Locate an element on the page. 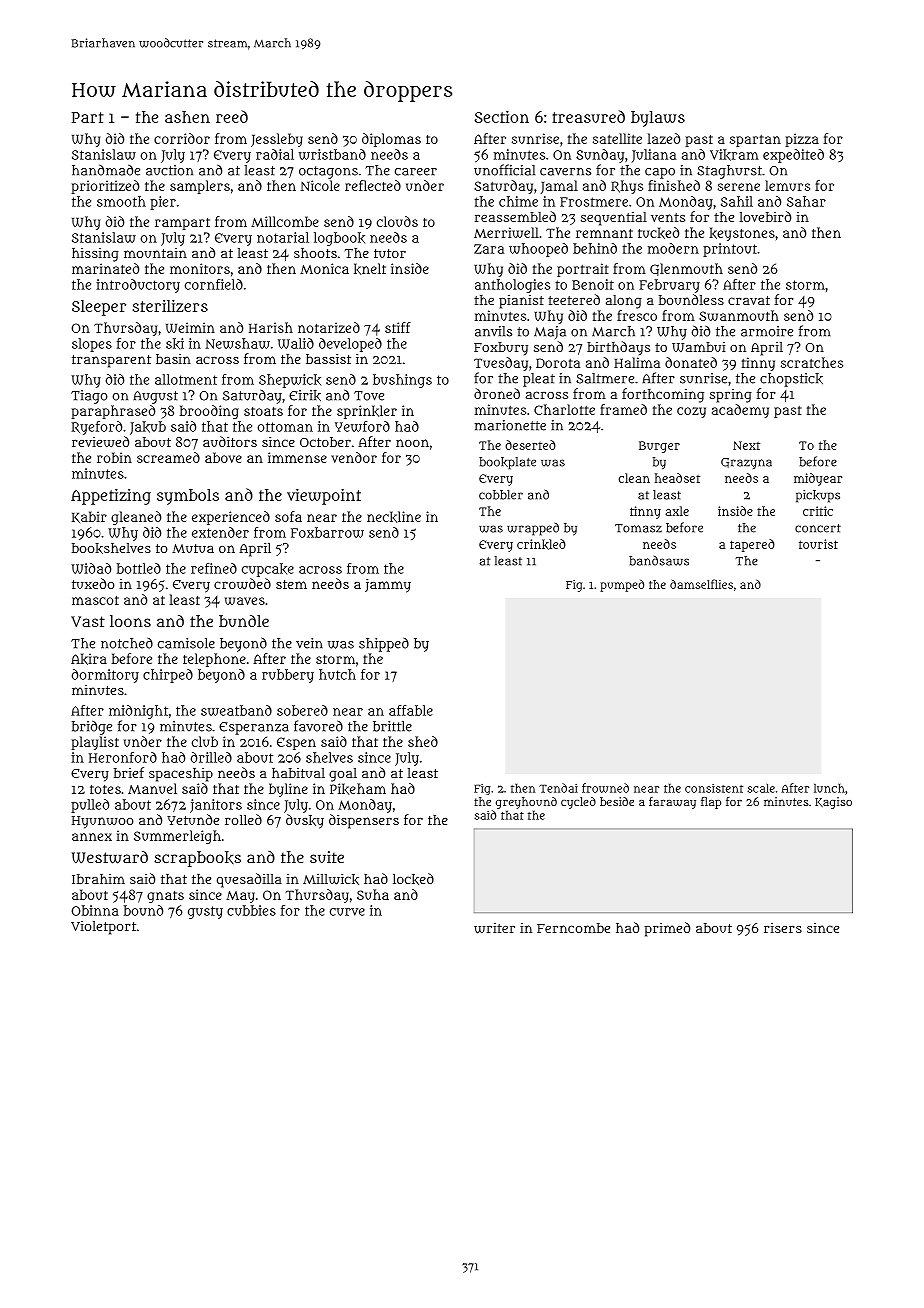 The width and height of the page is (924, 1308). handmade is located at coordinates (106, 170).
